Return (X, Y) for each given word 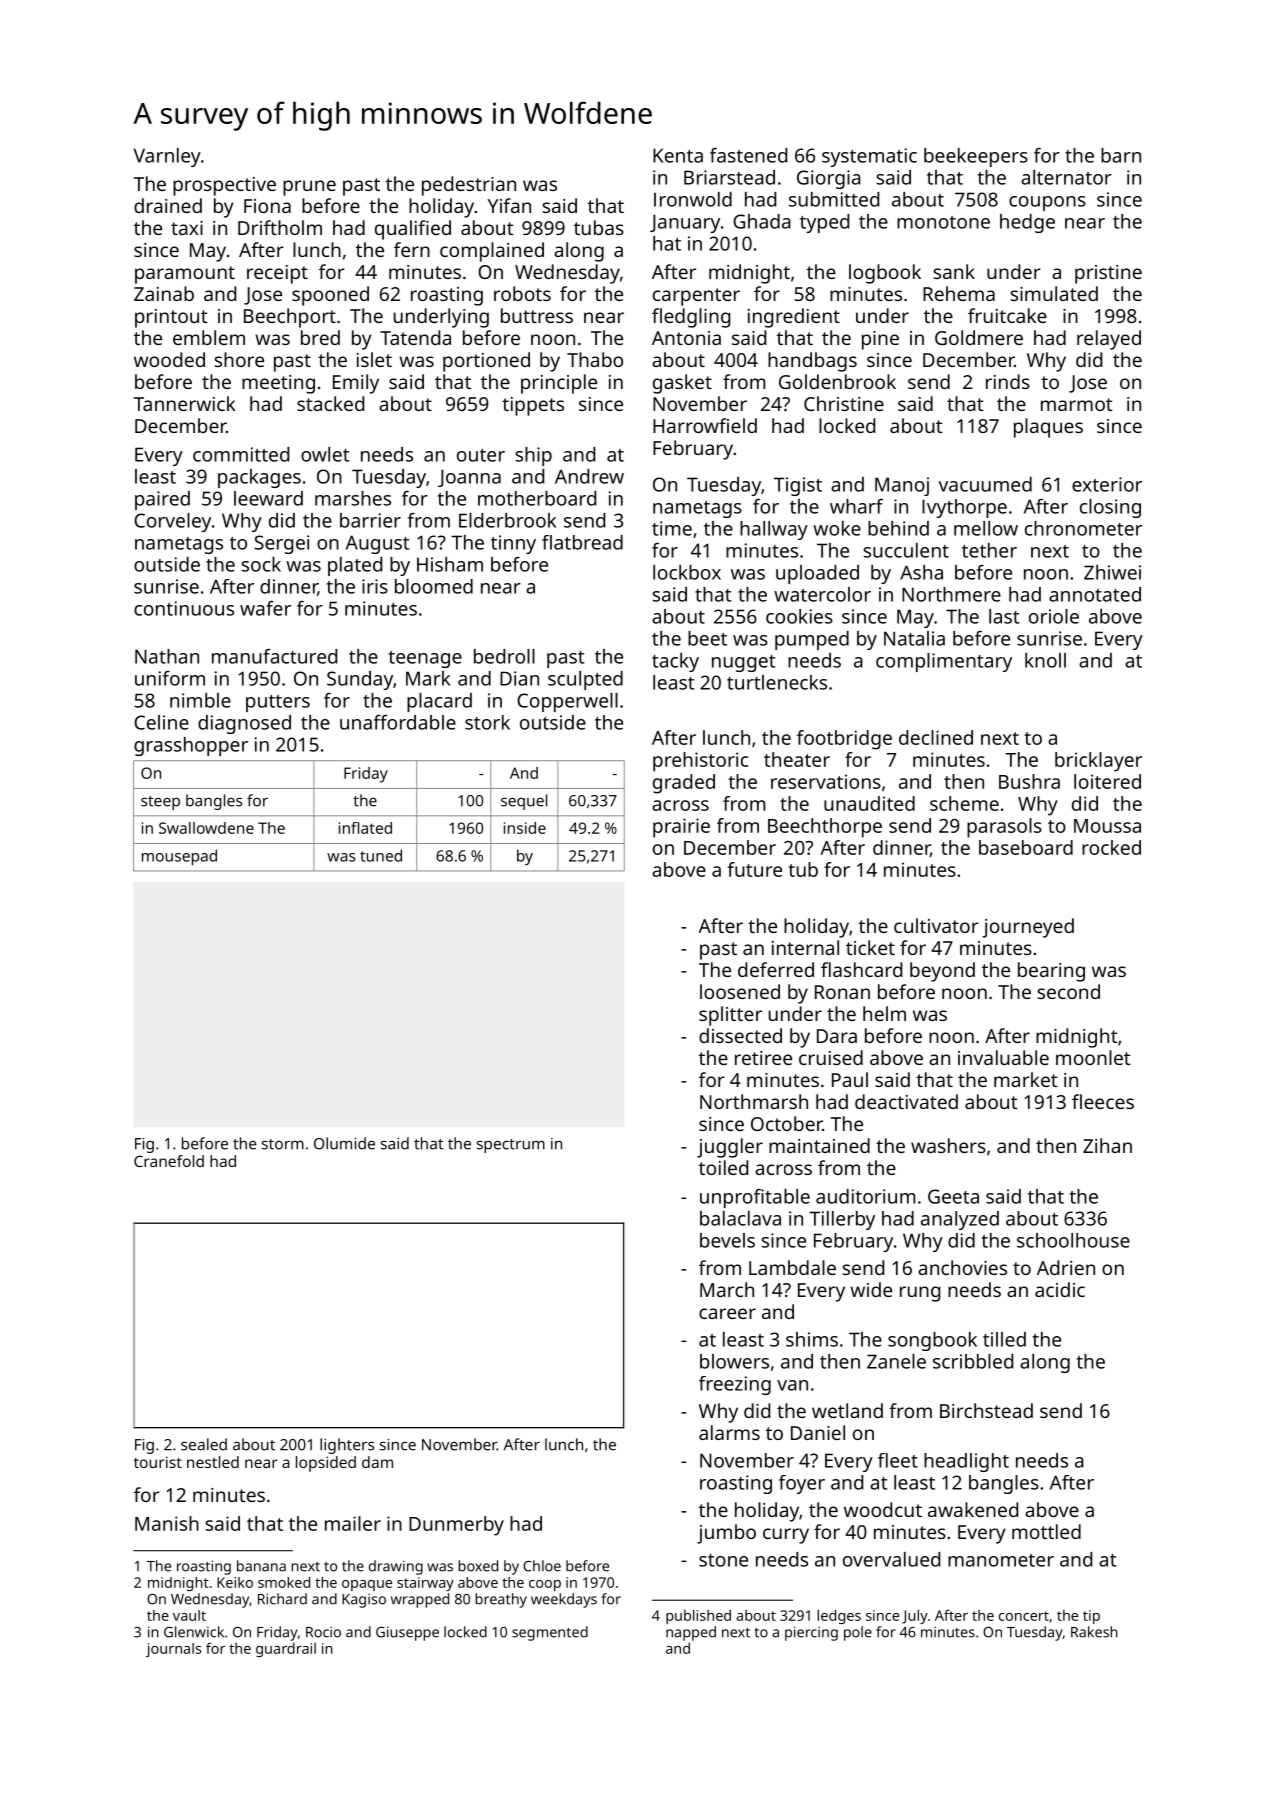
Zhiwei (1112, 572)
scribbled (973, 1361)
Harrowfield (705, 425)
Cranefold (169, 1161)
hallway (774, 530)
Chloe (542, 1566)
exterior (1107, 484)
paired (162, 500)
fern (412, 249)
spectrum (511, 1146)
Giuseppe (407, 1633)
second (1069, 991)
